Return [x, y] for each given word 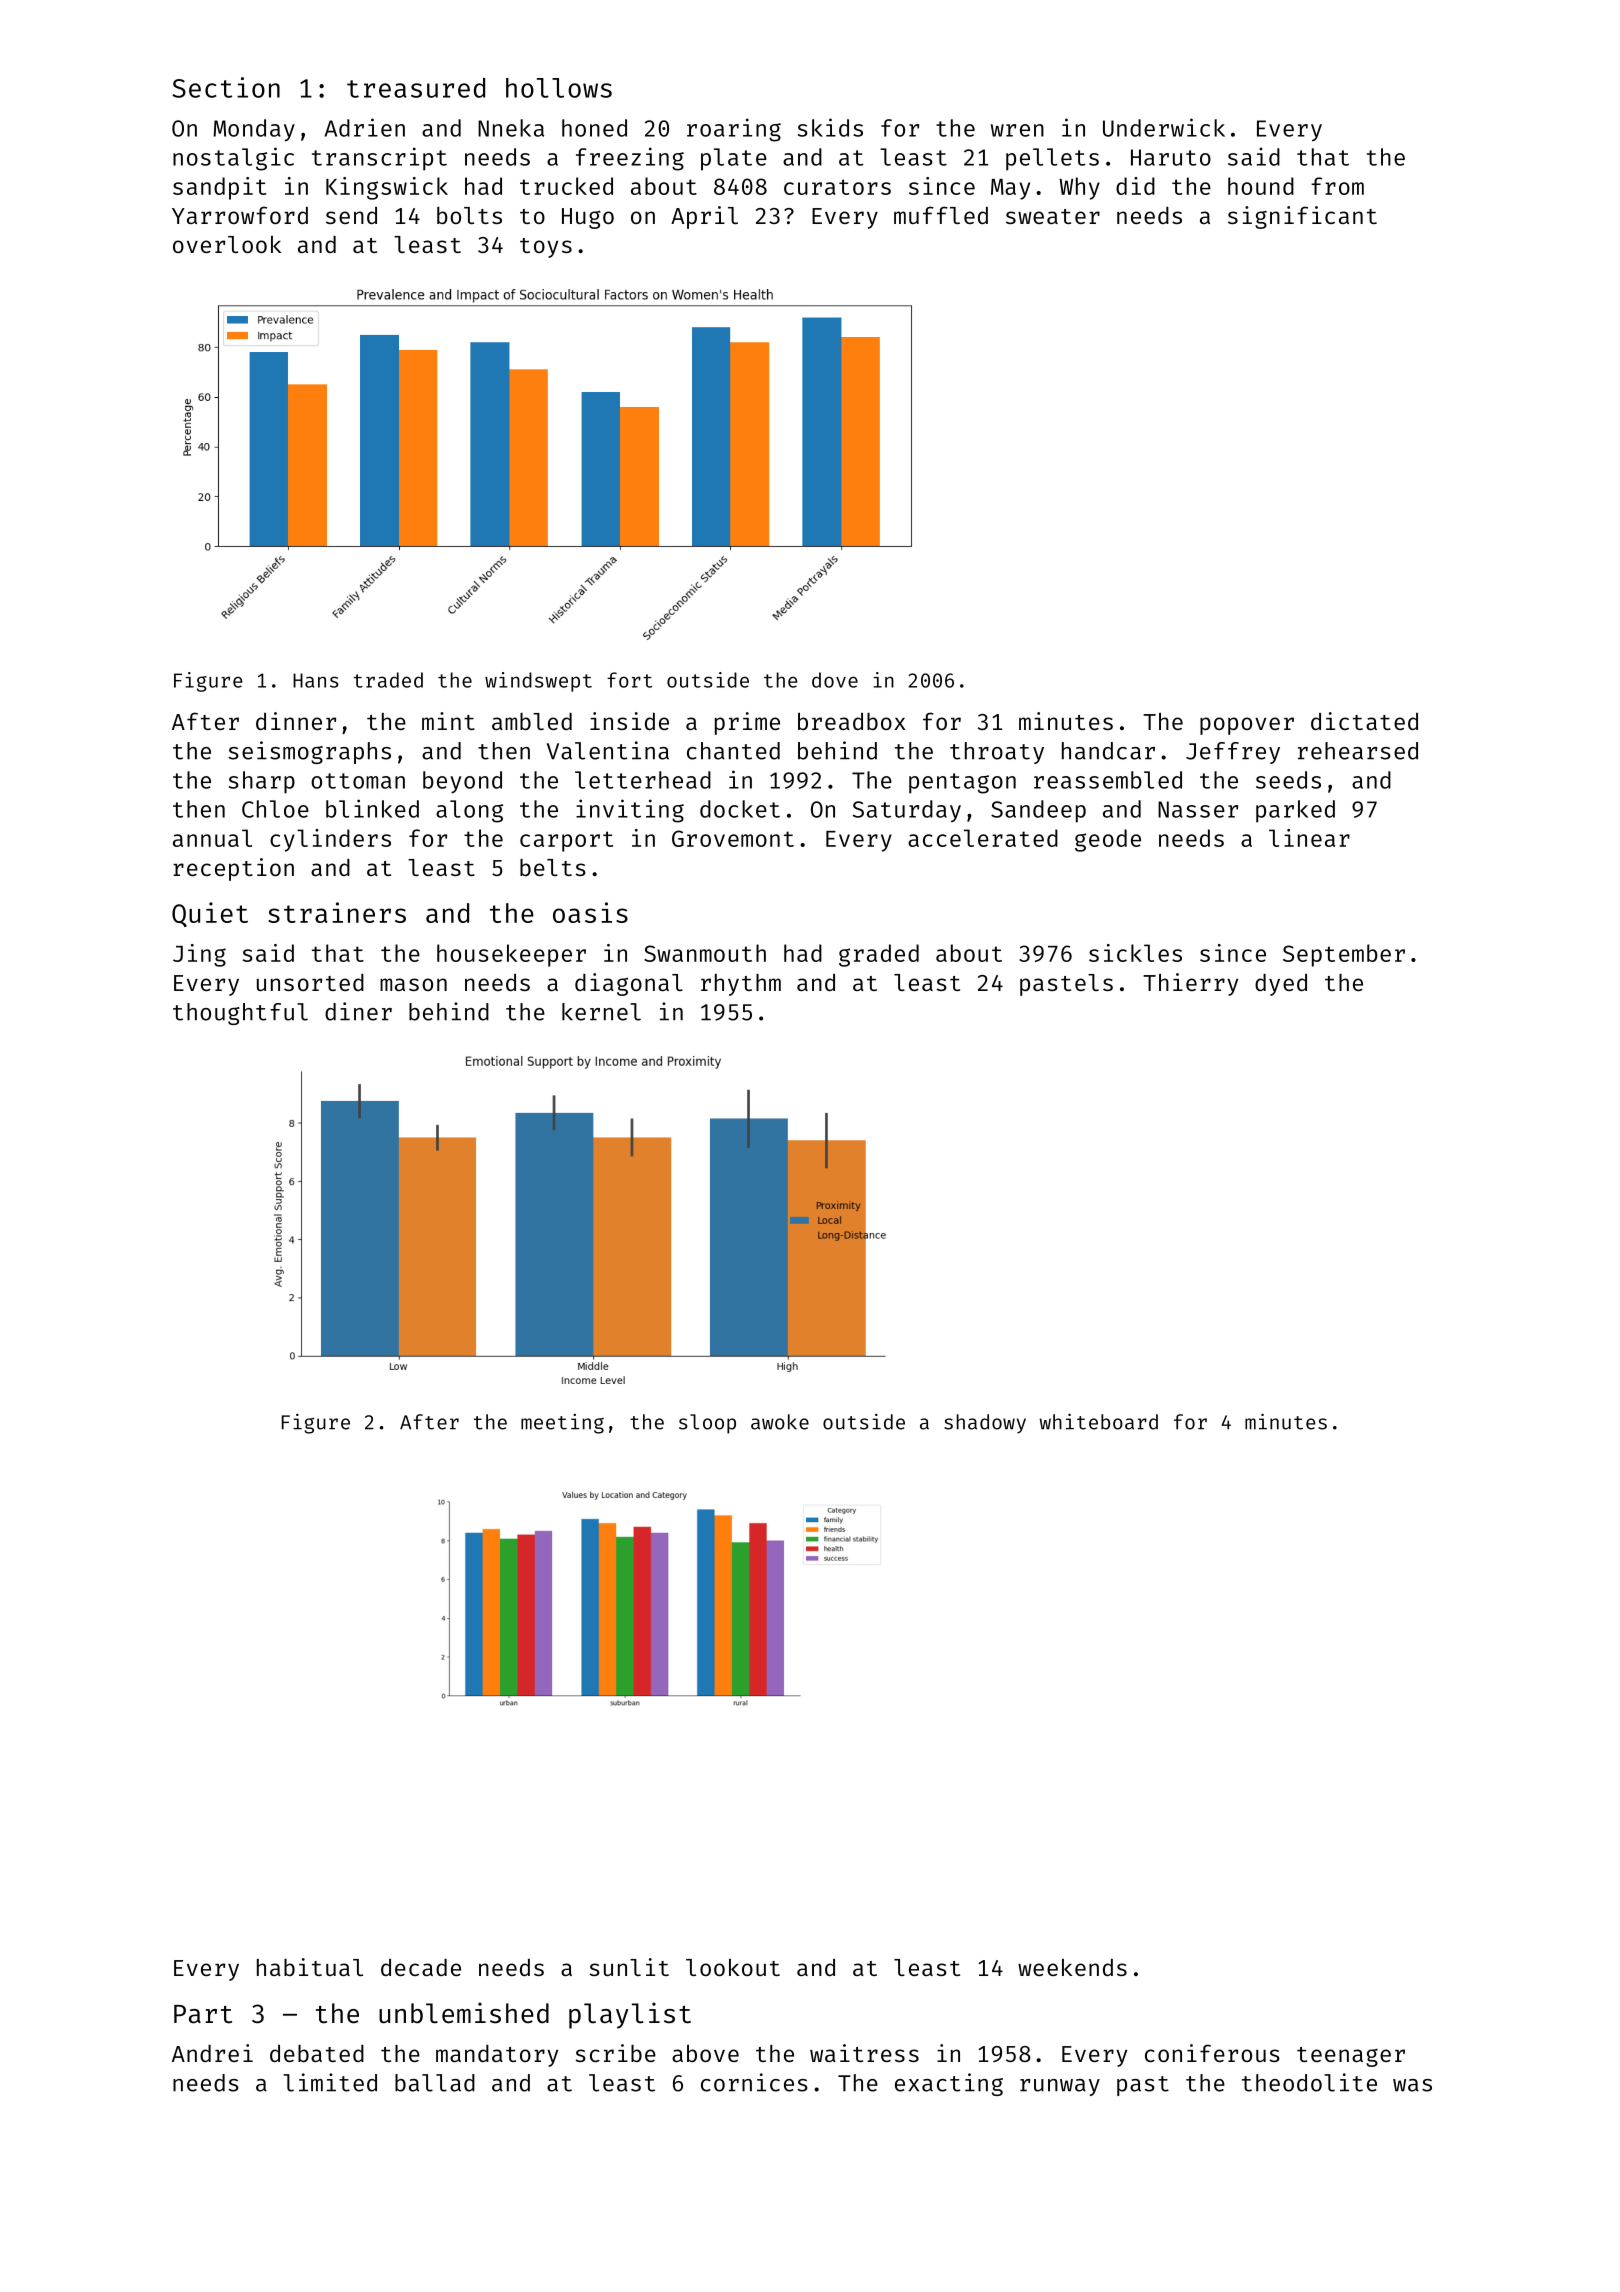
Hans [316, 680]
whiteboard [1099, 1421]
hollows [559, 88]
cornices [754, 2082]
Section [226, 87]
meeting [562, 1424]
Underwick [1164, 127]
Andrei [212, 2053]
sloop [707, 1424]
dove [835, 680]
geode [1108, 840]
